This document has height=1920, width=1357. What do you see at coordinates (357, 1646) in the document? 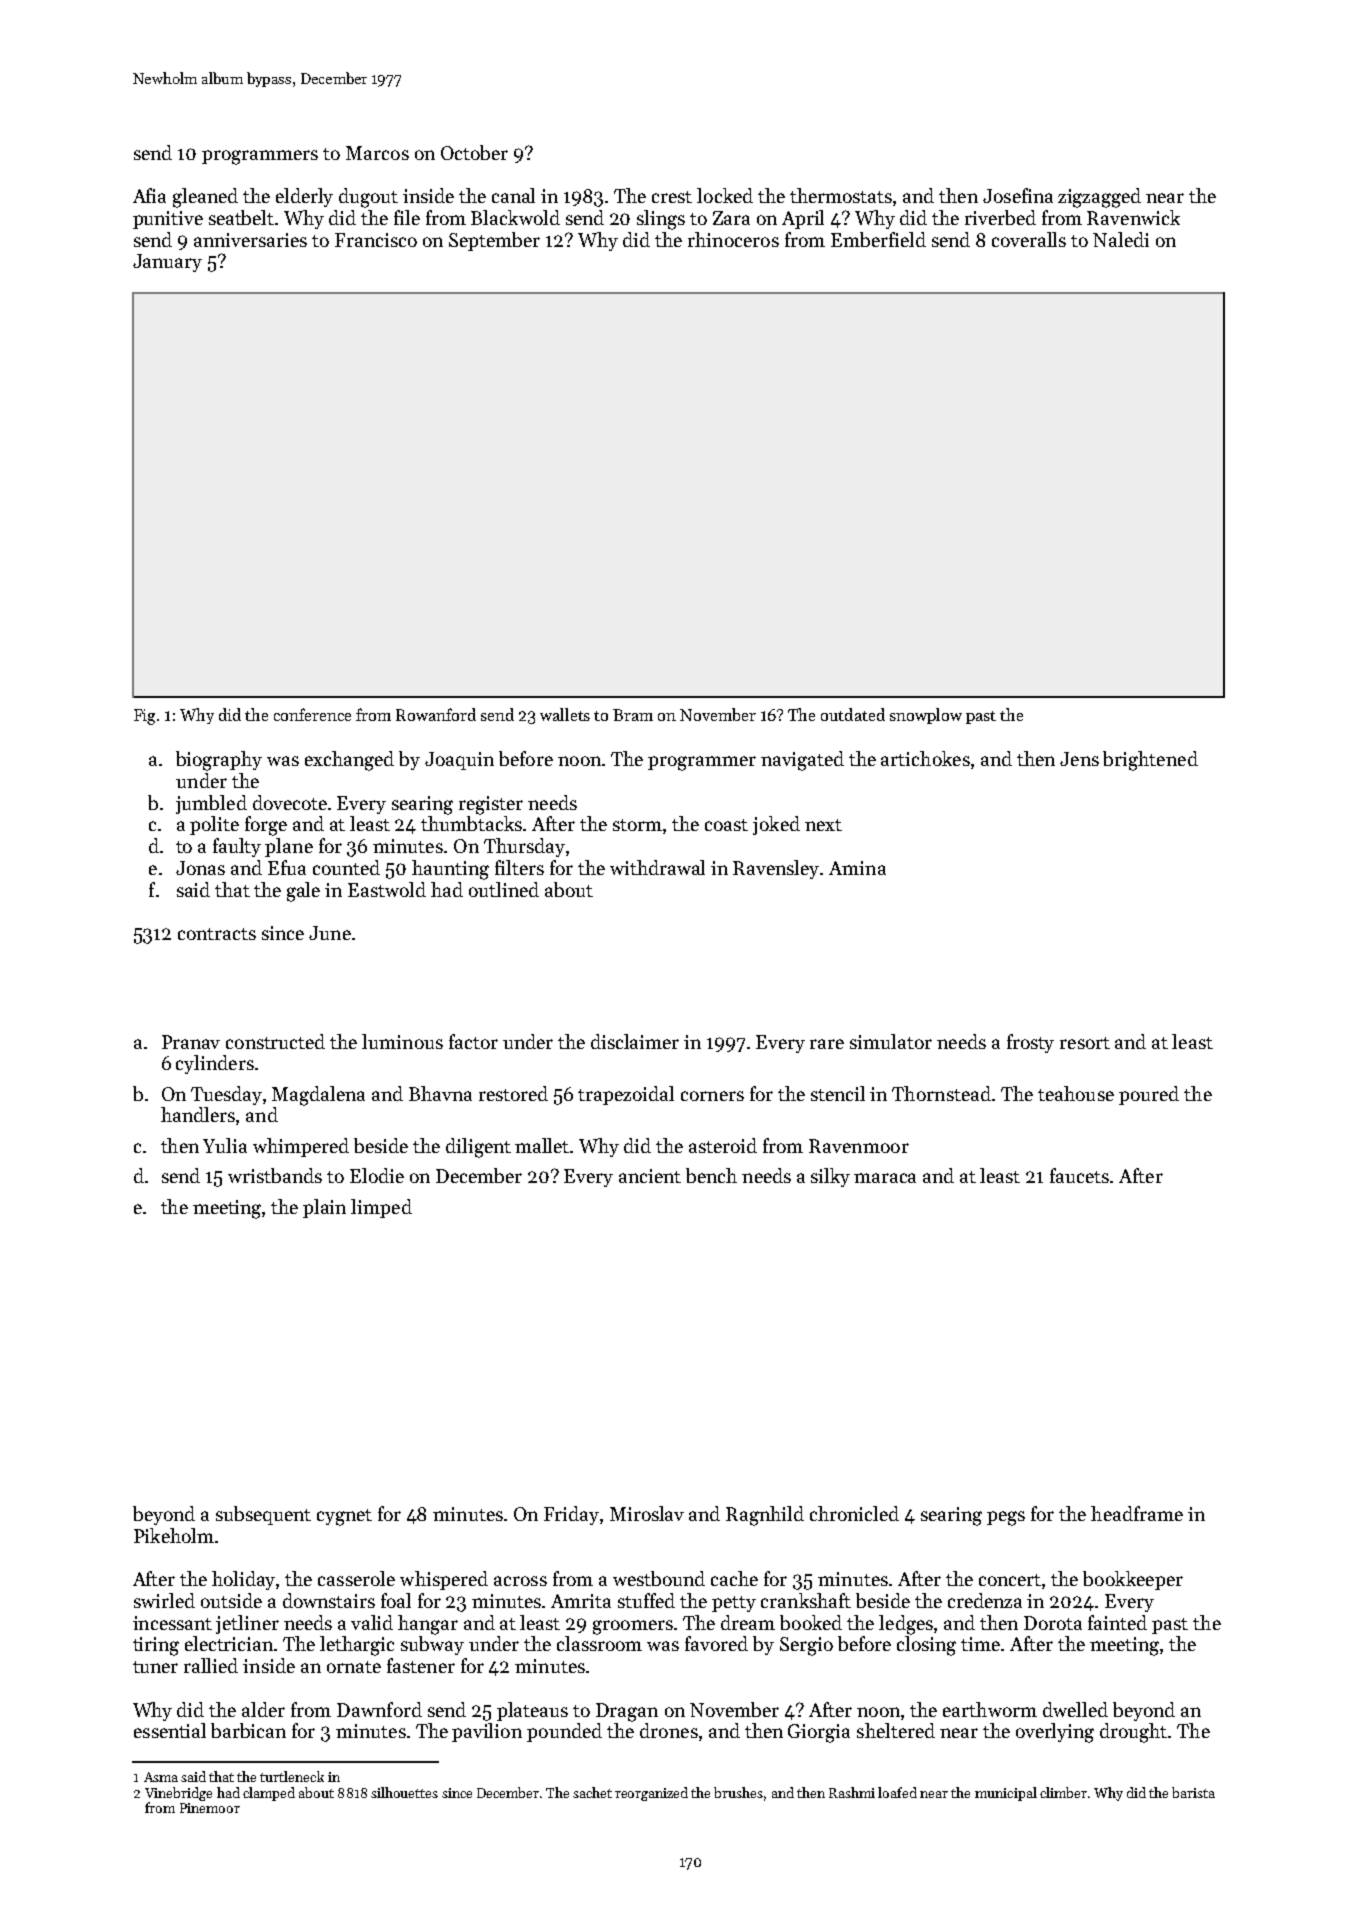
I see `lethargic` at bounding box center [357, 1646].
